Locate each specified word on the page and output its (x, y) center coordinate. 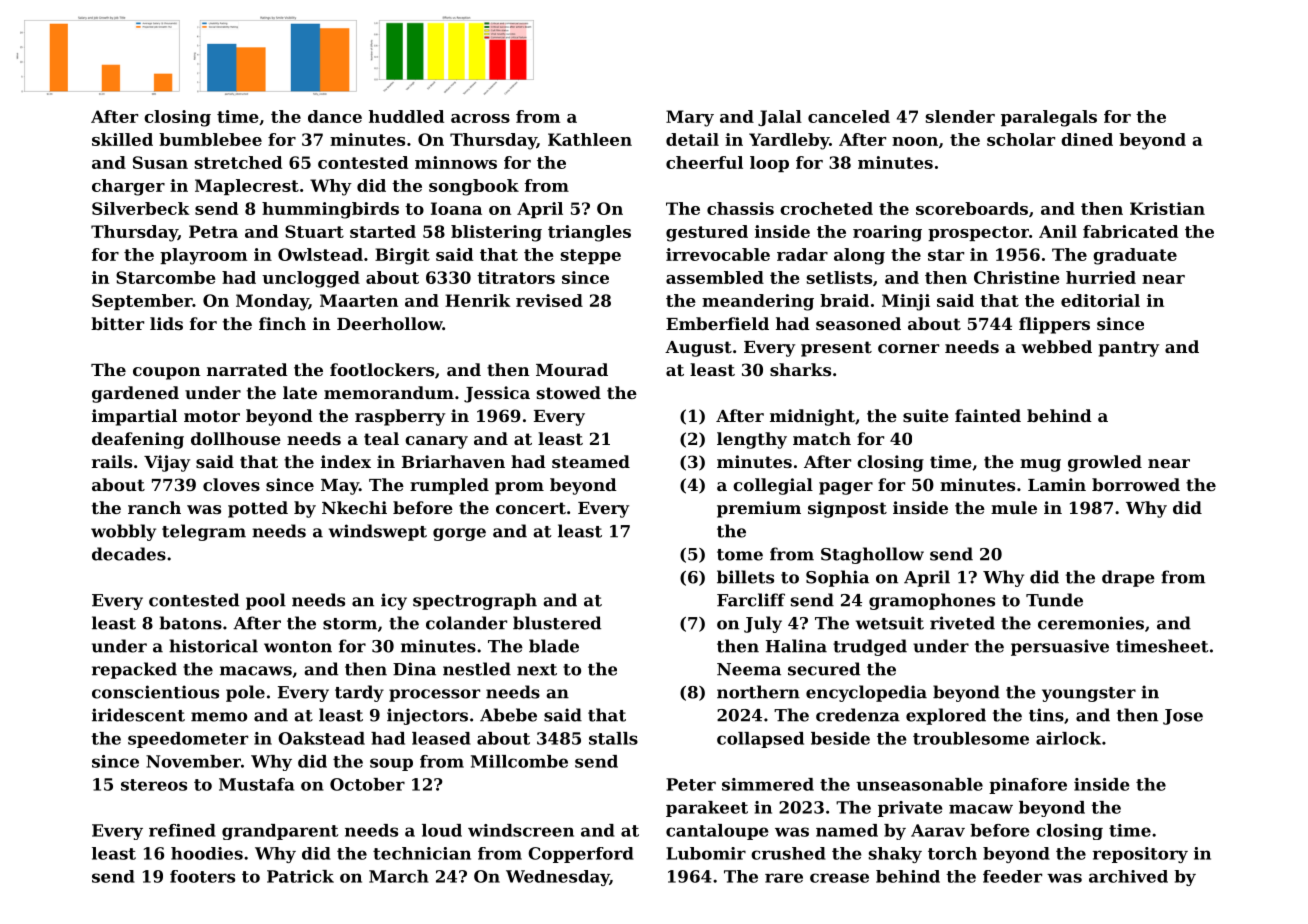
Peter (691, 784)
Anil (1058, 231)
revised (549, 300)
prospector (978, 233)
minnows (456, 162)
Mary (690, 118)
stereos (154, 785)
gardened (135, 394)
